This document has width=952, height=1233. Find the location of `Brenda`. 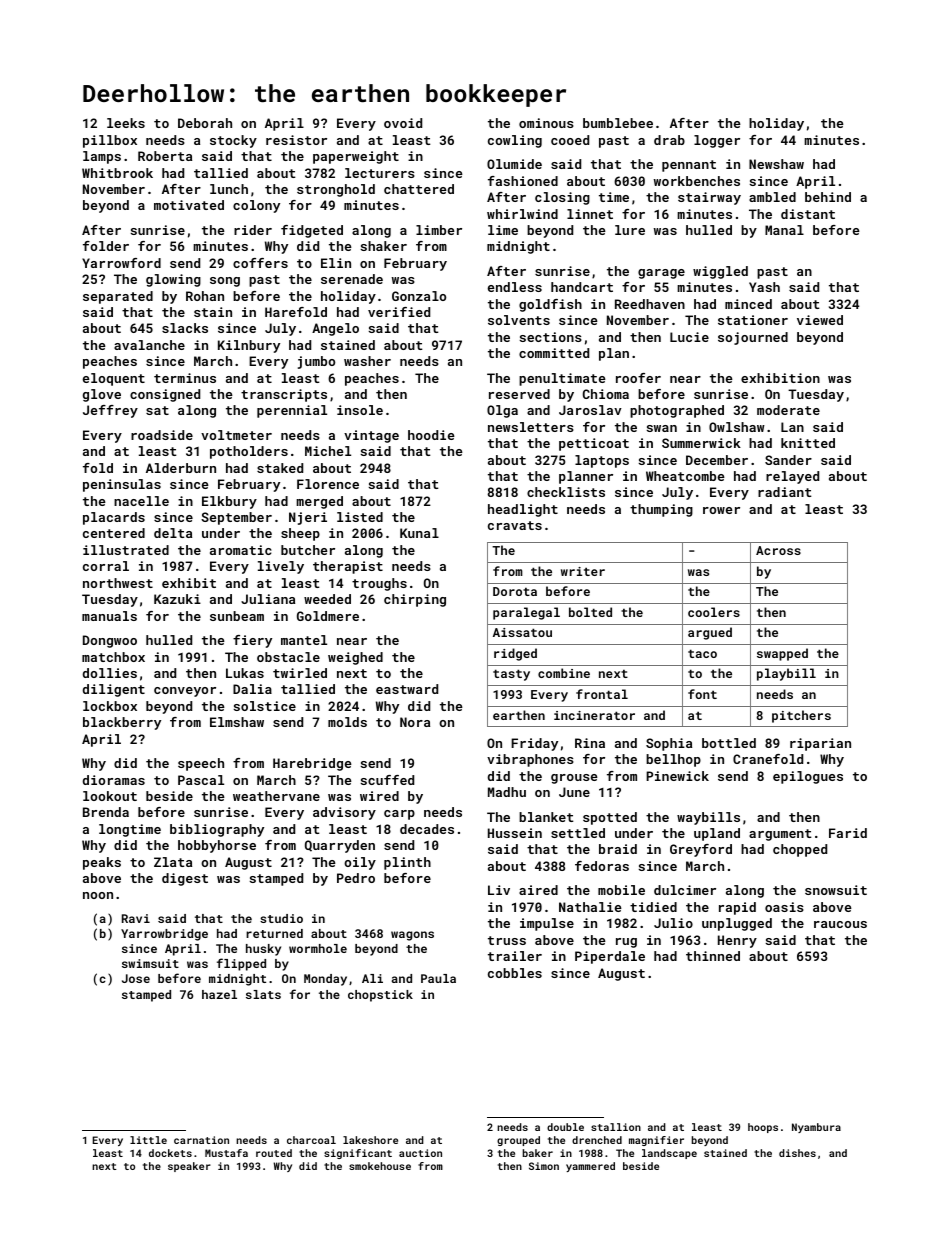

Brenda is located at coordinates (106, 812).
